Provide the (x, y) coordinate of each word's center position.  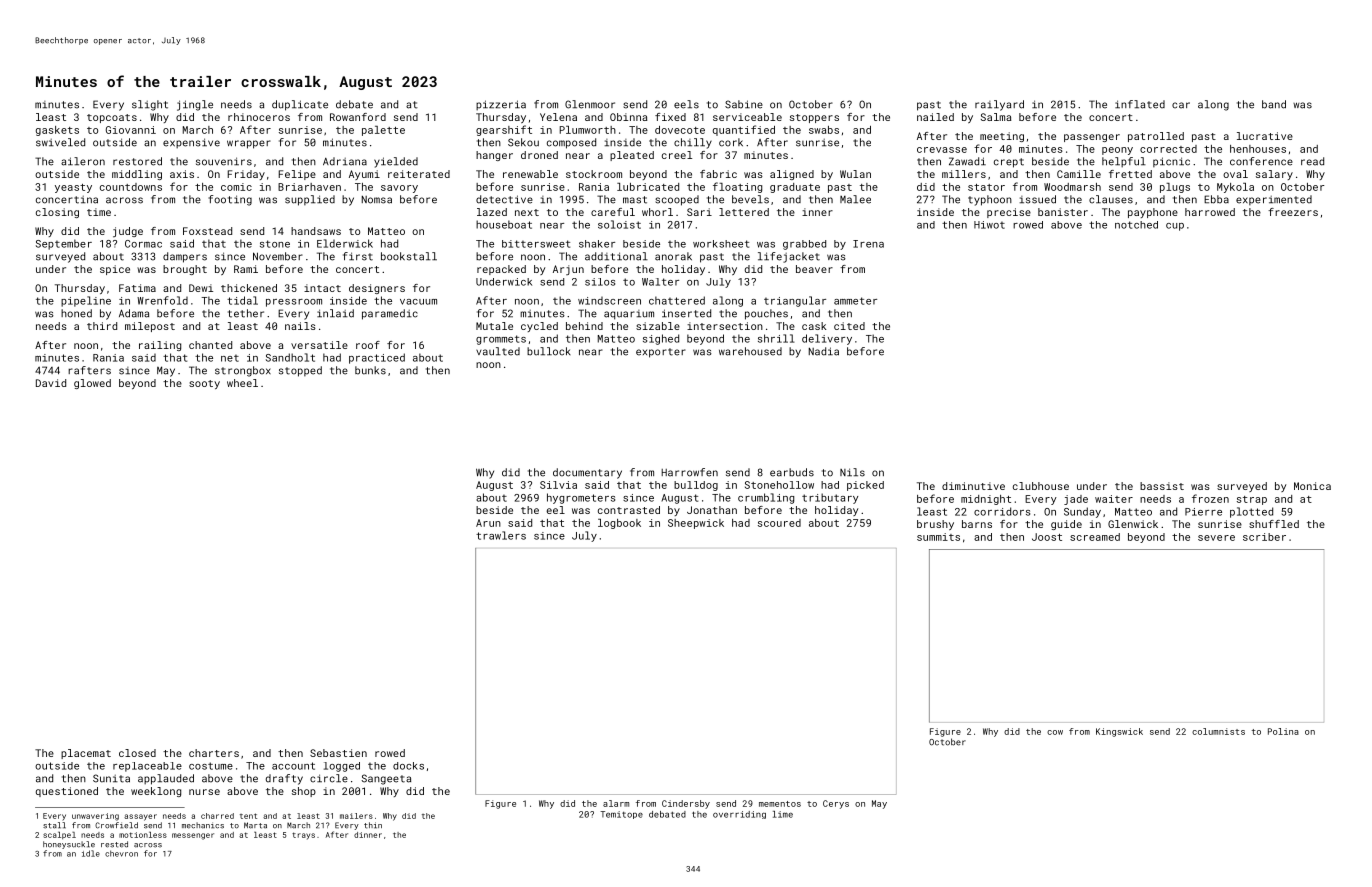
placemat (86, 754)
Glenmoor (590, 104)
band (1274, 104)
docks (408, 766)
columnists (1218, 731)
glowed (92, 384)
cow (1055, 732)
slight (150, 105)
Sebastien (338, 753)
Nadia (824, 351)
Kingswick (1119, 732)
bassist (1162, 486)
